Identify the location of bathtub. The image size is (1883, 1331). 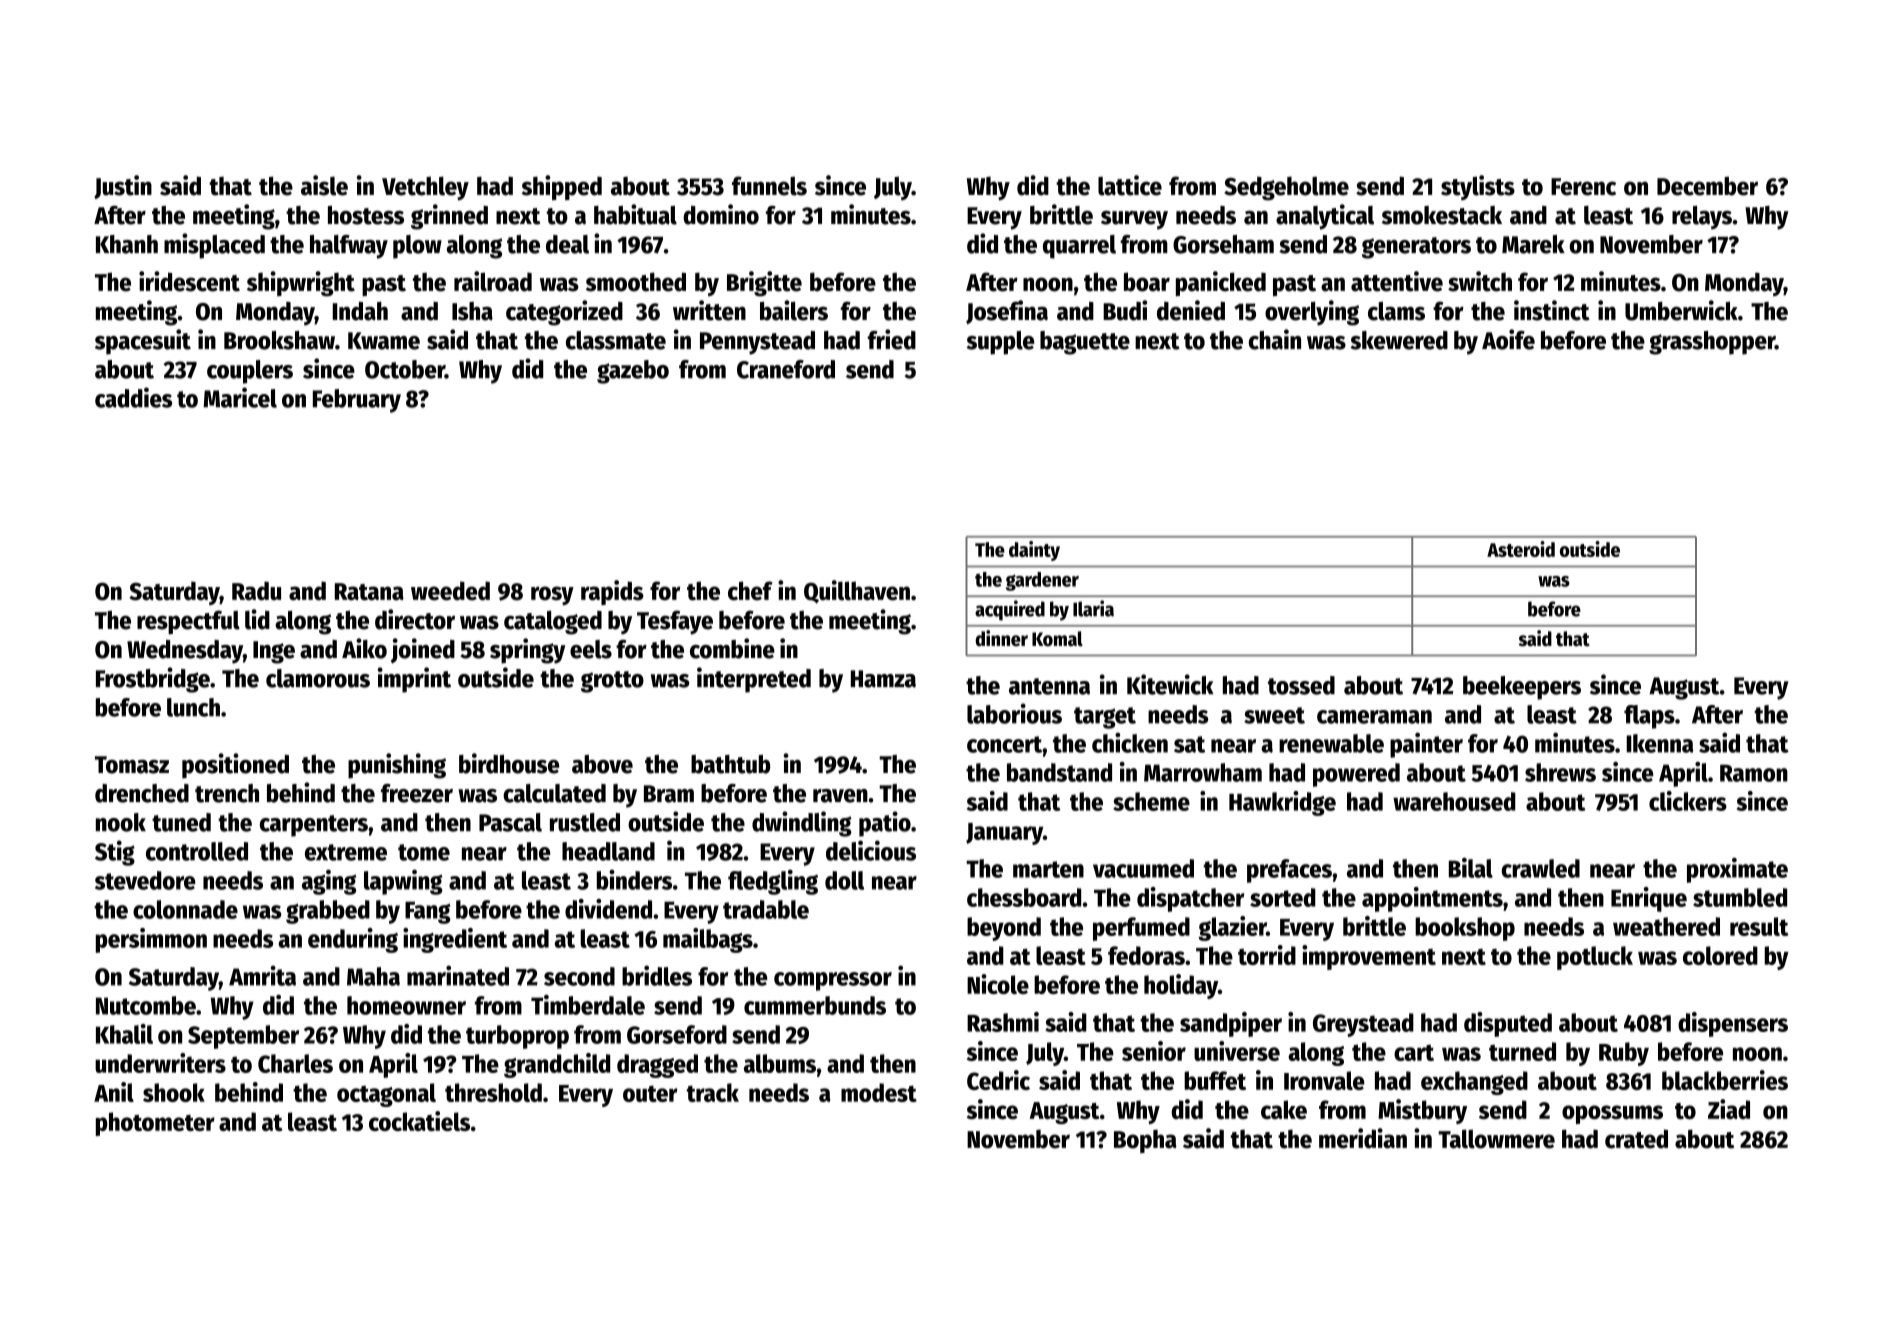
(730, 764).
